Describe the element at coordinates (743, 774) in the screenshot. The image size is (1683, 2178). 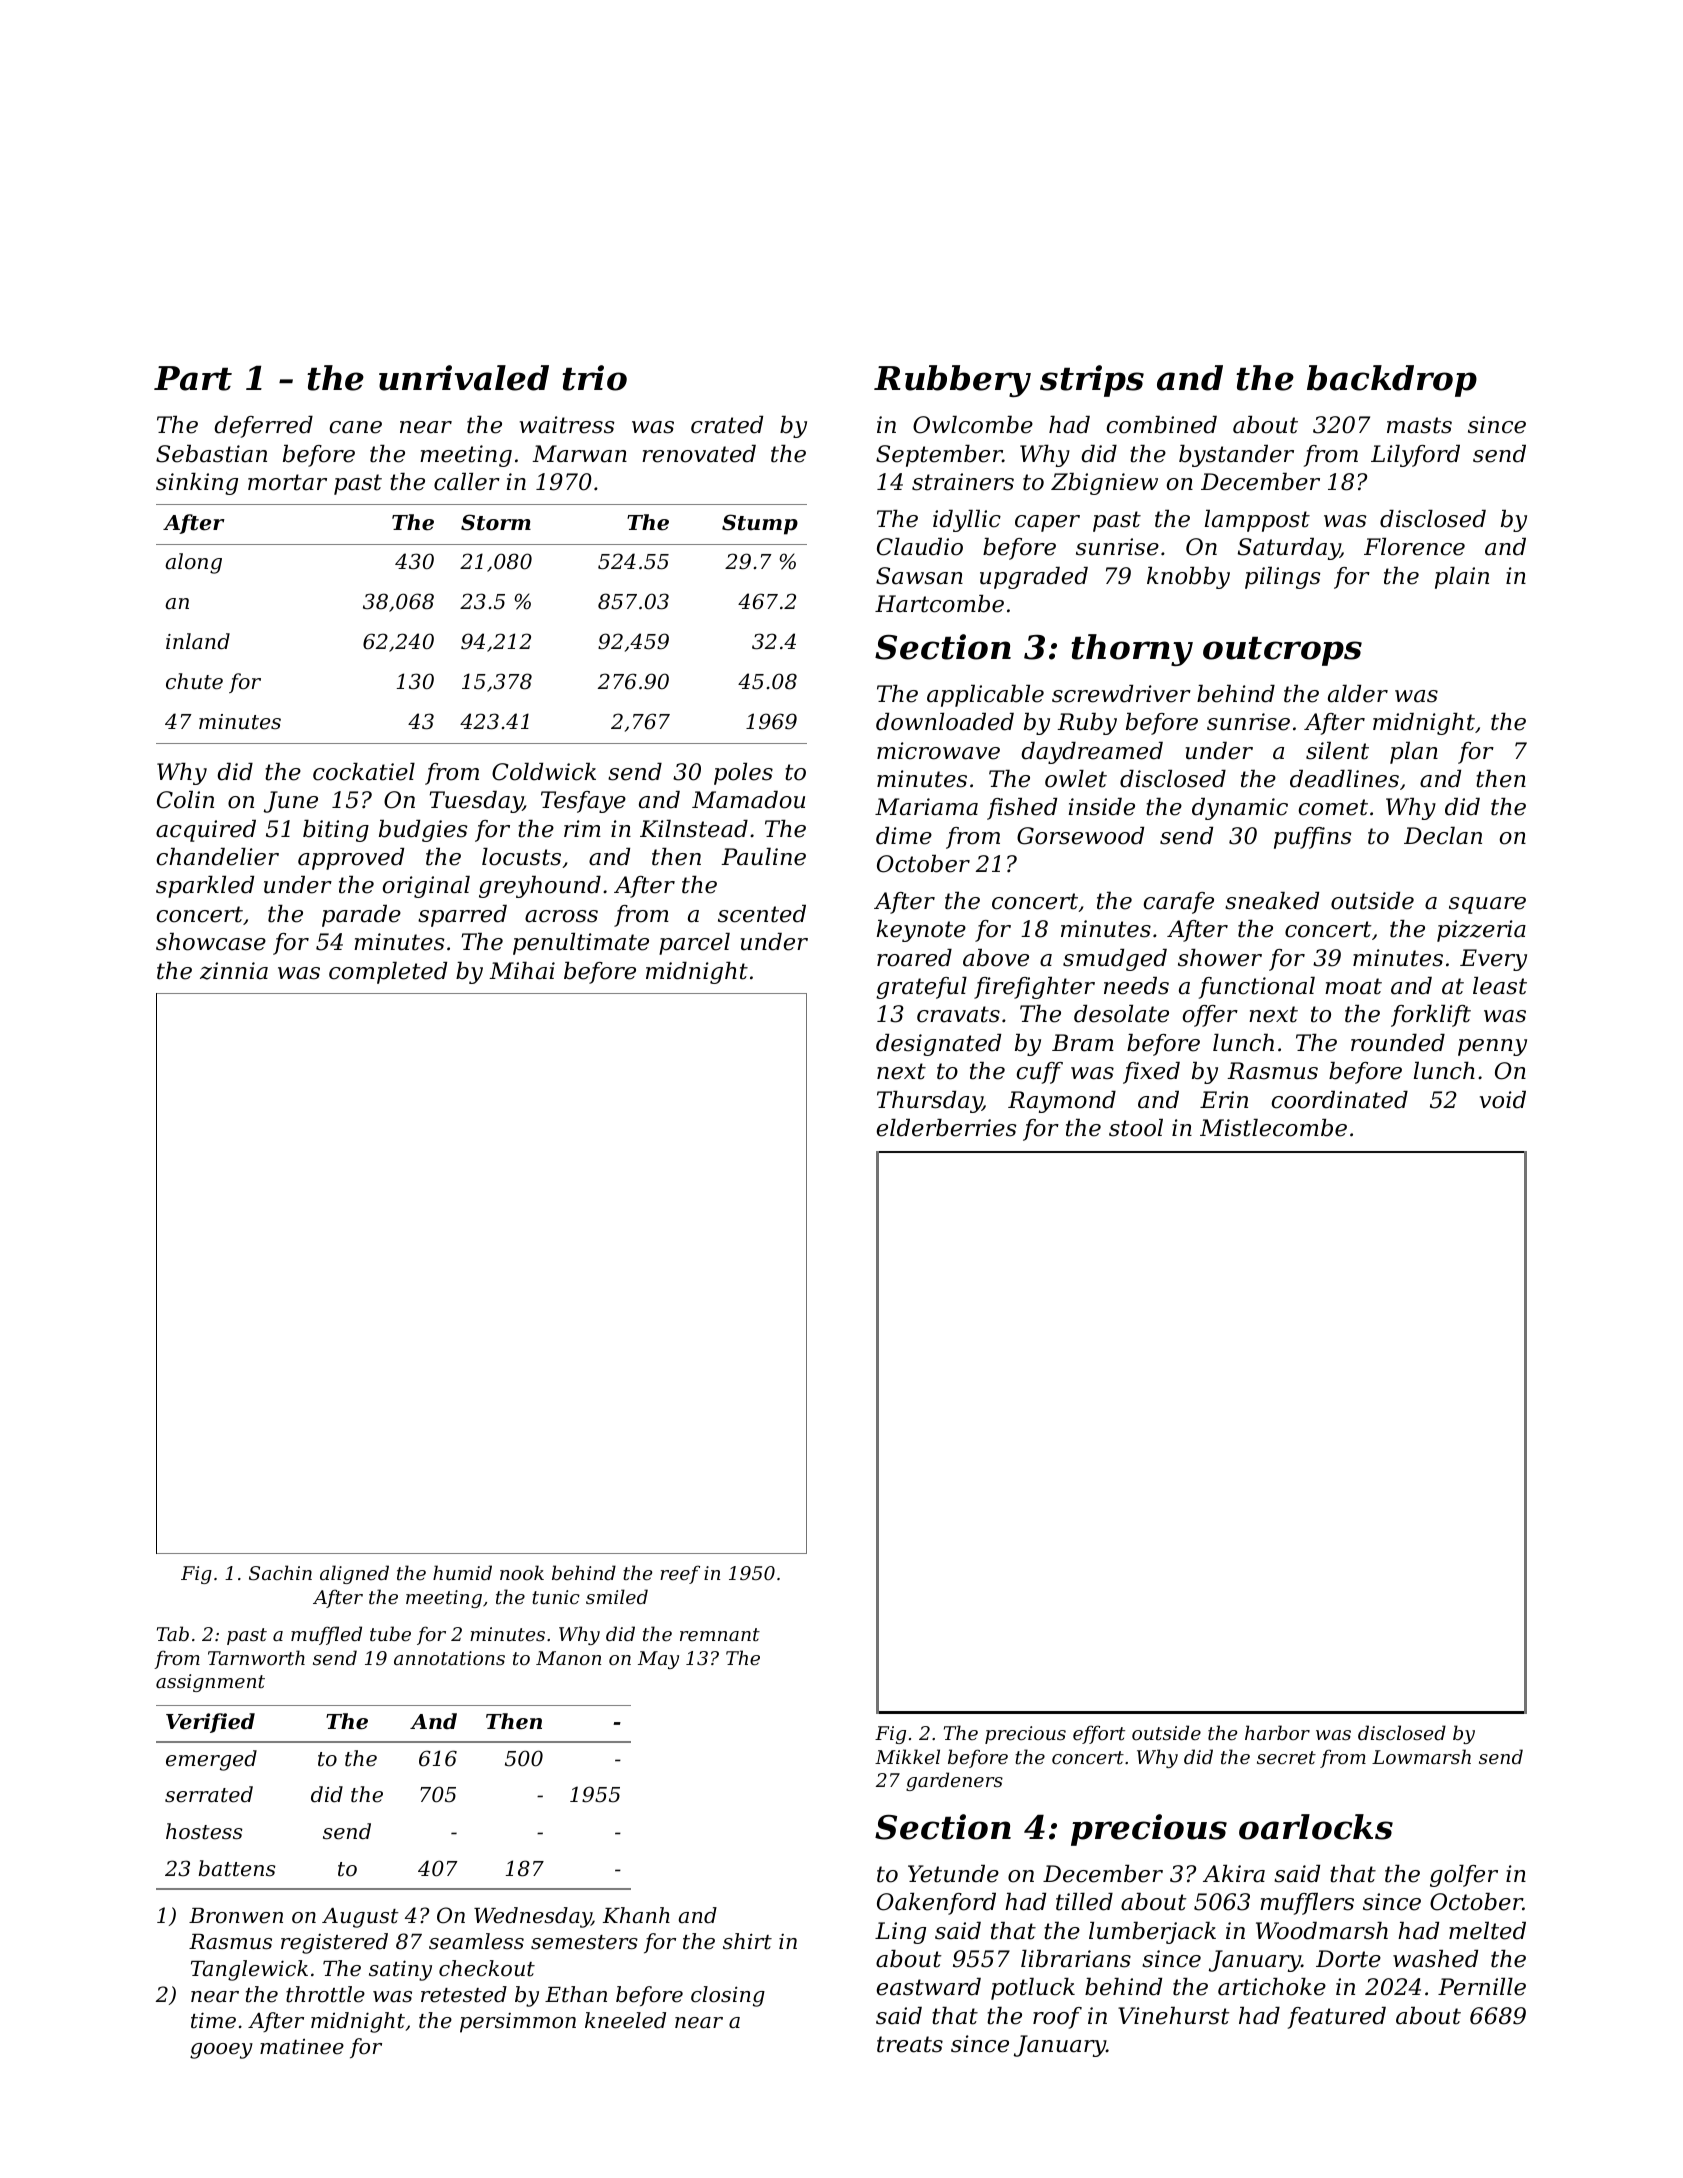
I see `poles` at that location.
